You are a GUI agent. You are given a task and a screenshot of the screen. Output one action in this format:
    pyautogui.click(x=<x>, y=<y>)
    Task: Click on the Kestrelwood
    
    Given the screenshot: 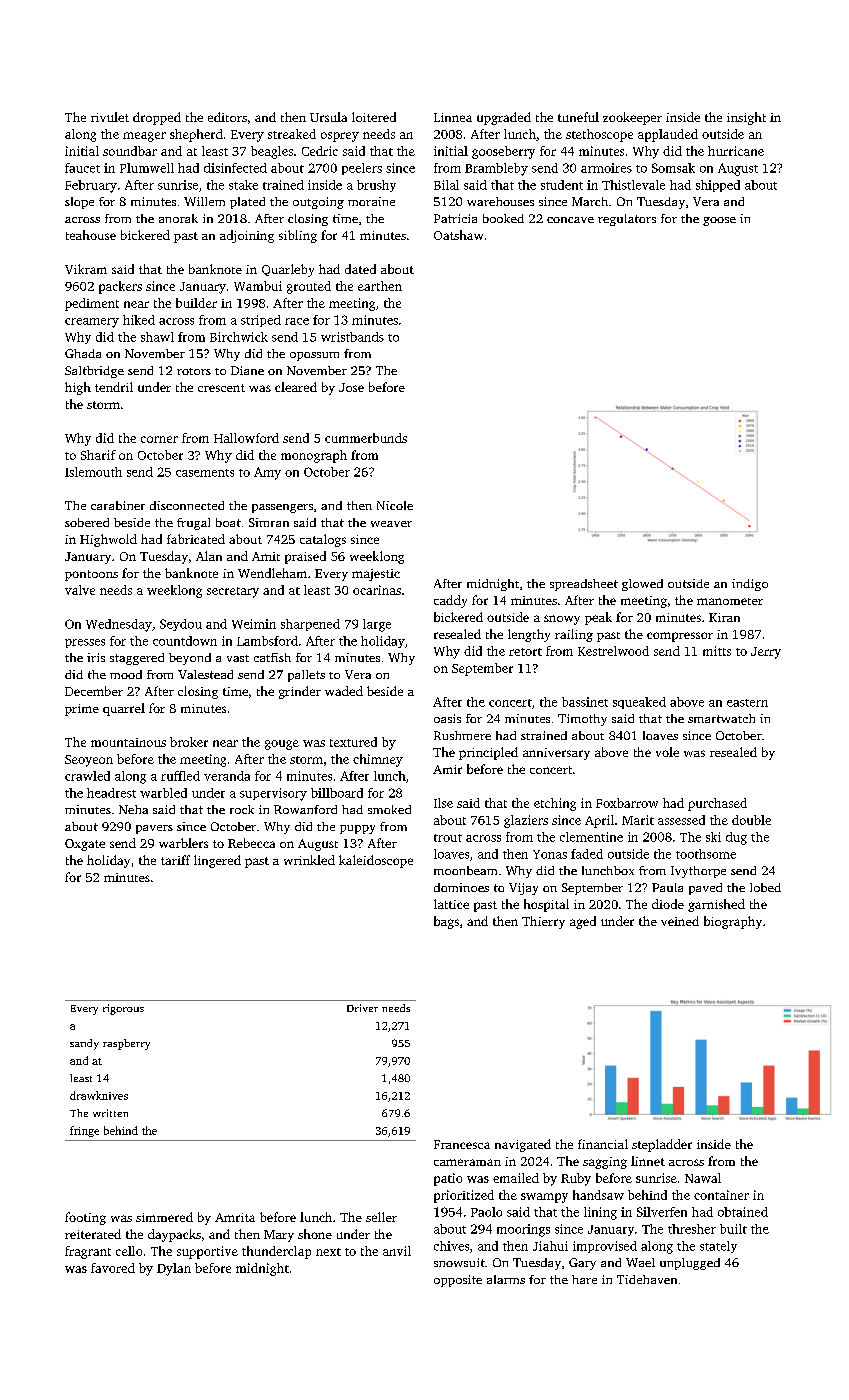 What is the action you would take?
    pyautogui.click(x=613, y=651)
